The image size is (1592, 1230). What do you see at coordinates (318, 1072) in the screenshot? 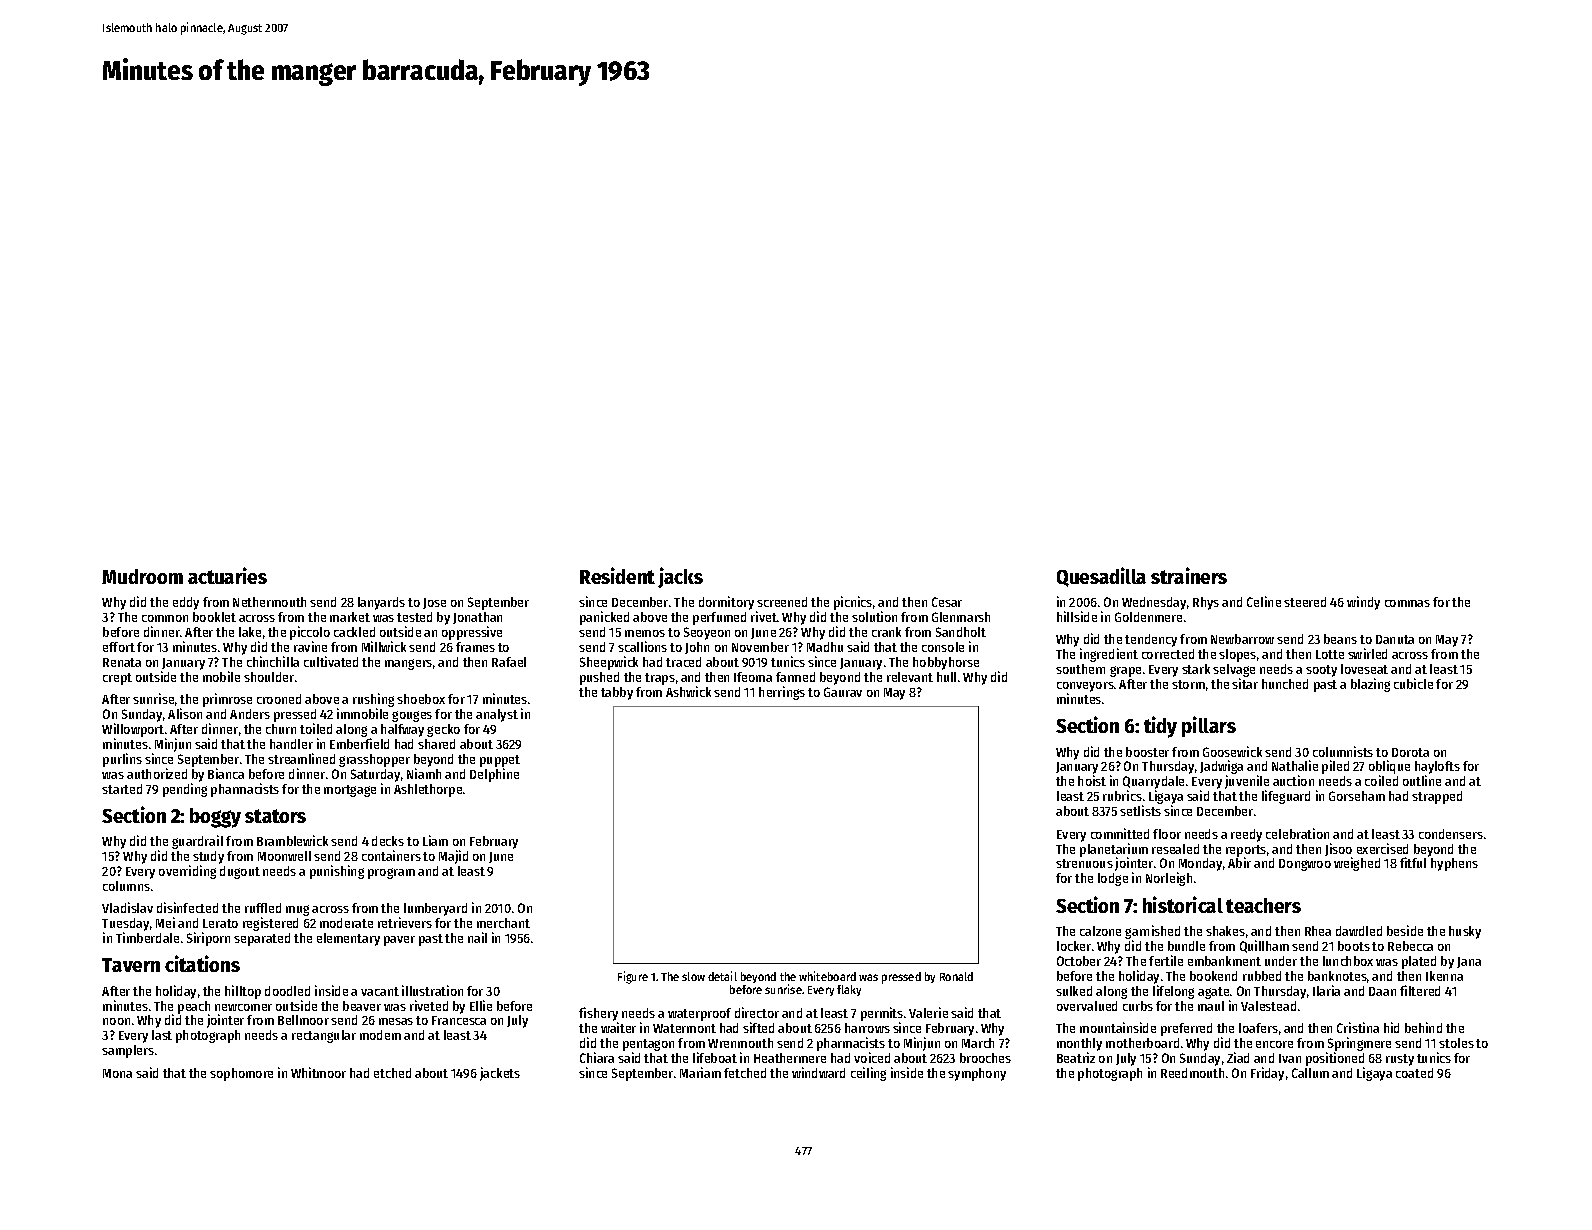
I see `Whitmoor` at bounding box center [318, 1072].
